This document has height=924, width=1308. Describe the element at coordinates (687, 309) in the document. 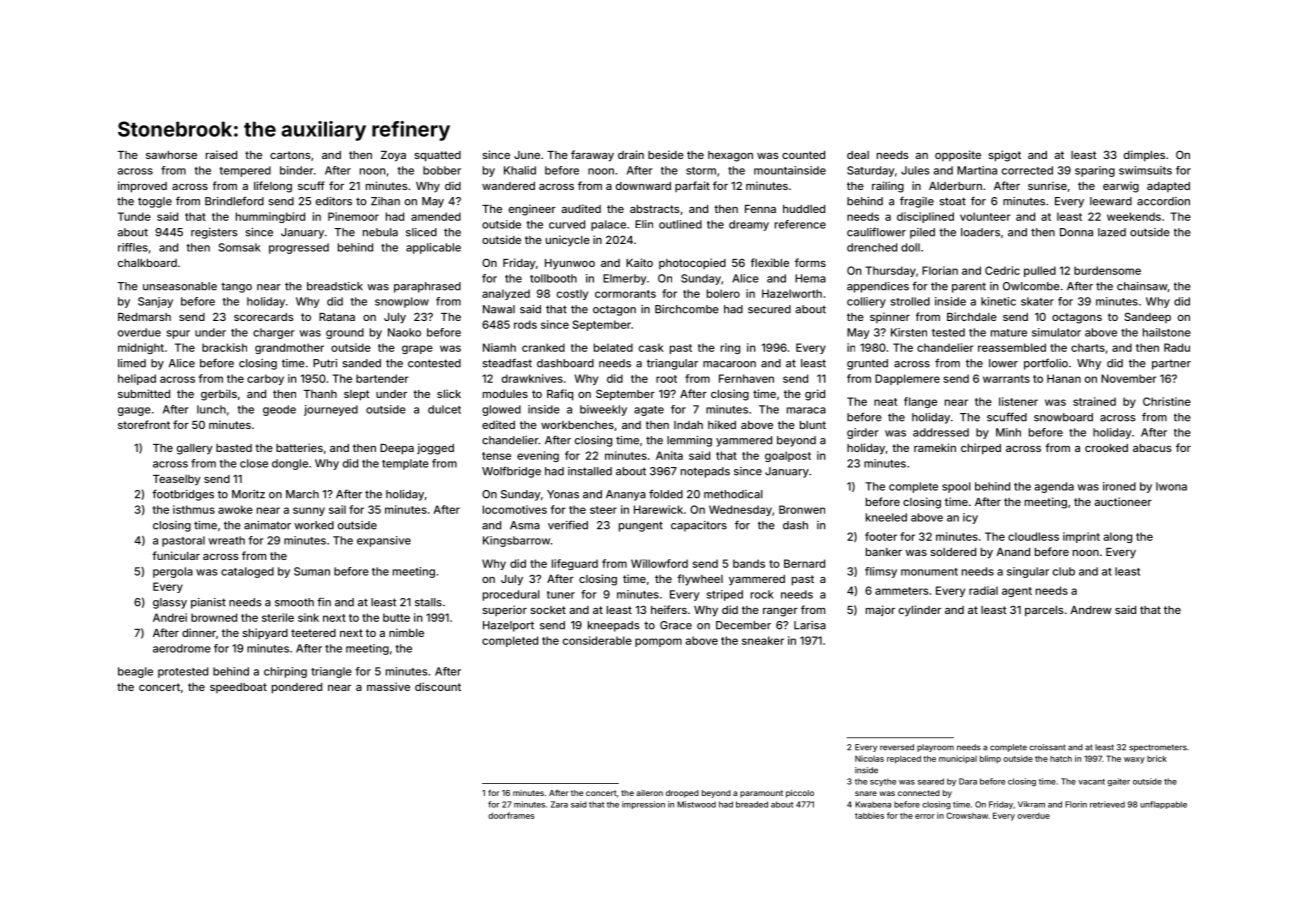

I see `Birchcombe` at that location.
